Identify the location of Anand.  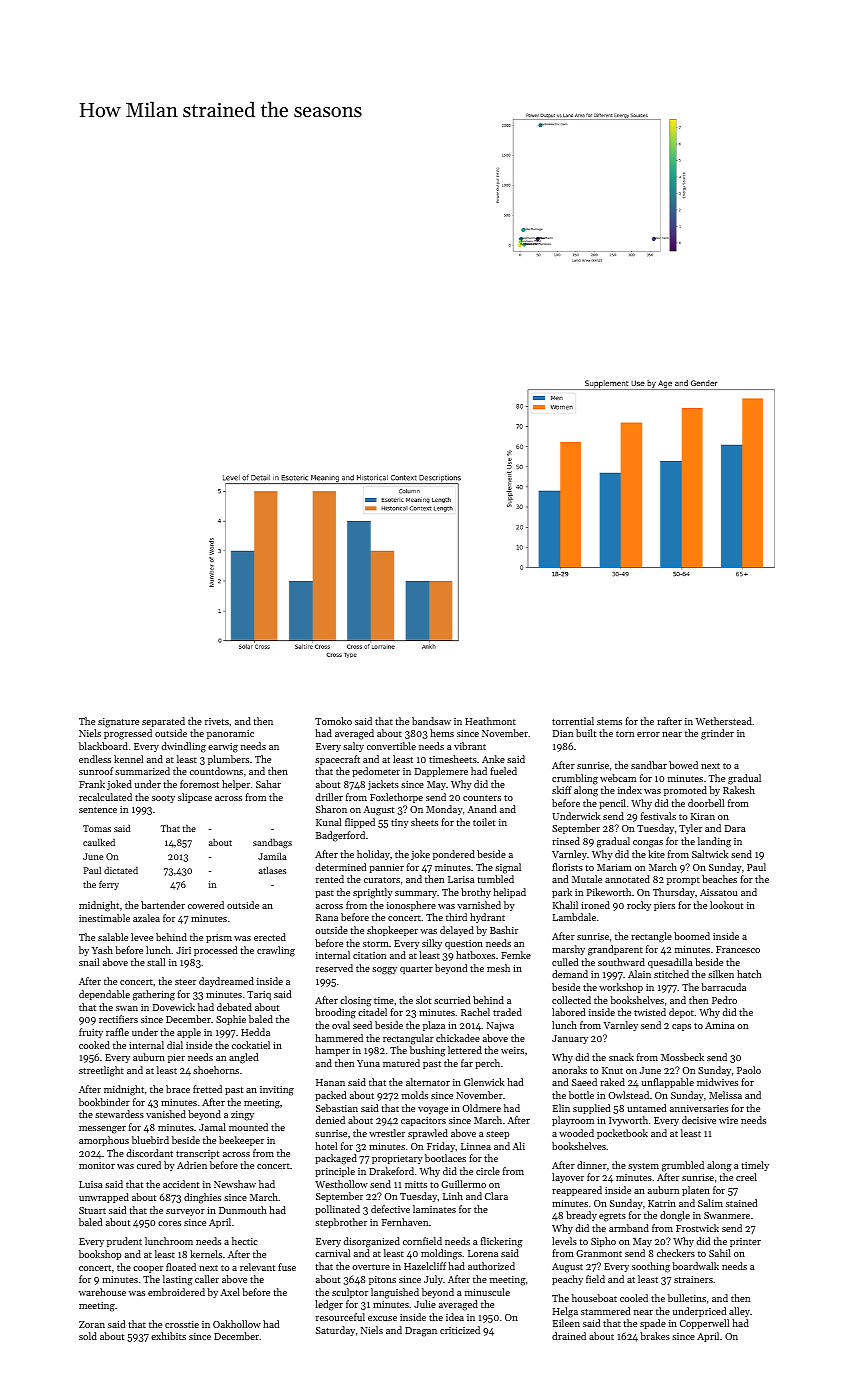
(481, 809).
